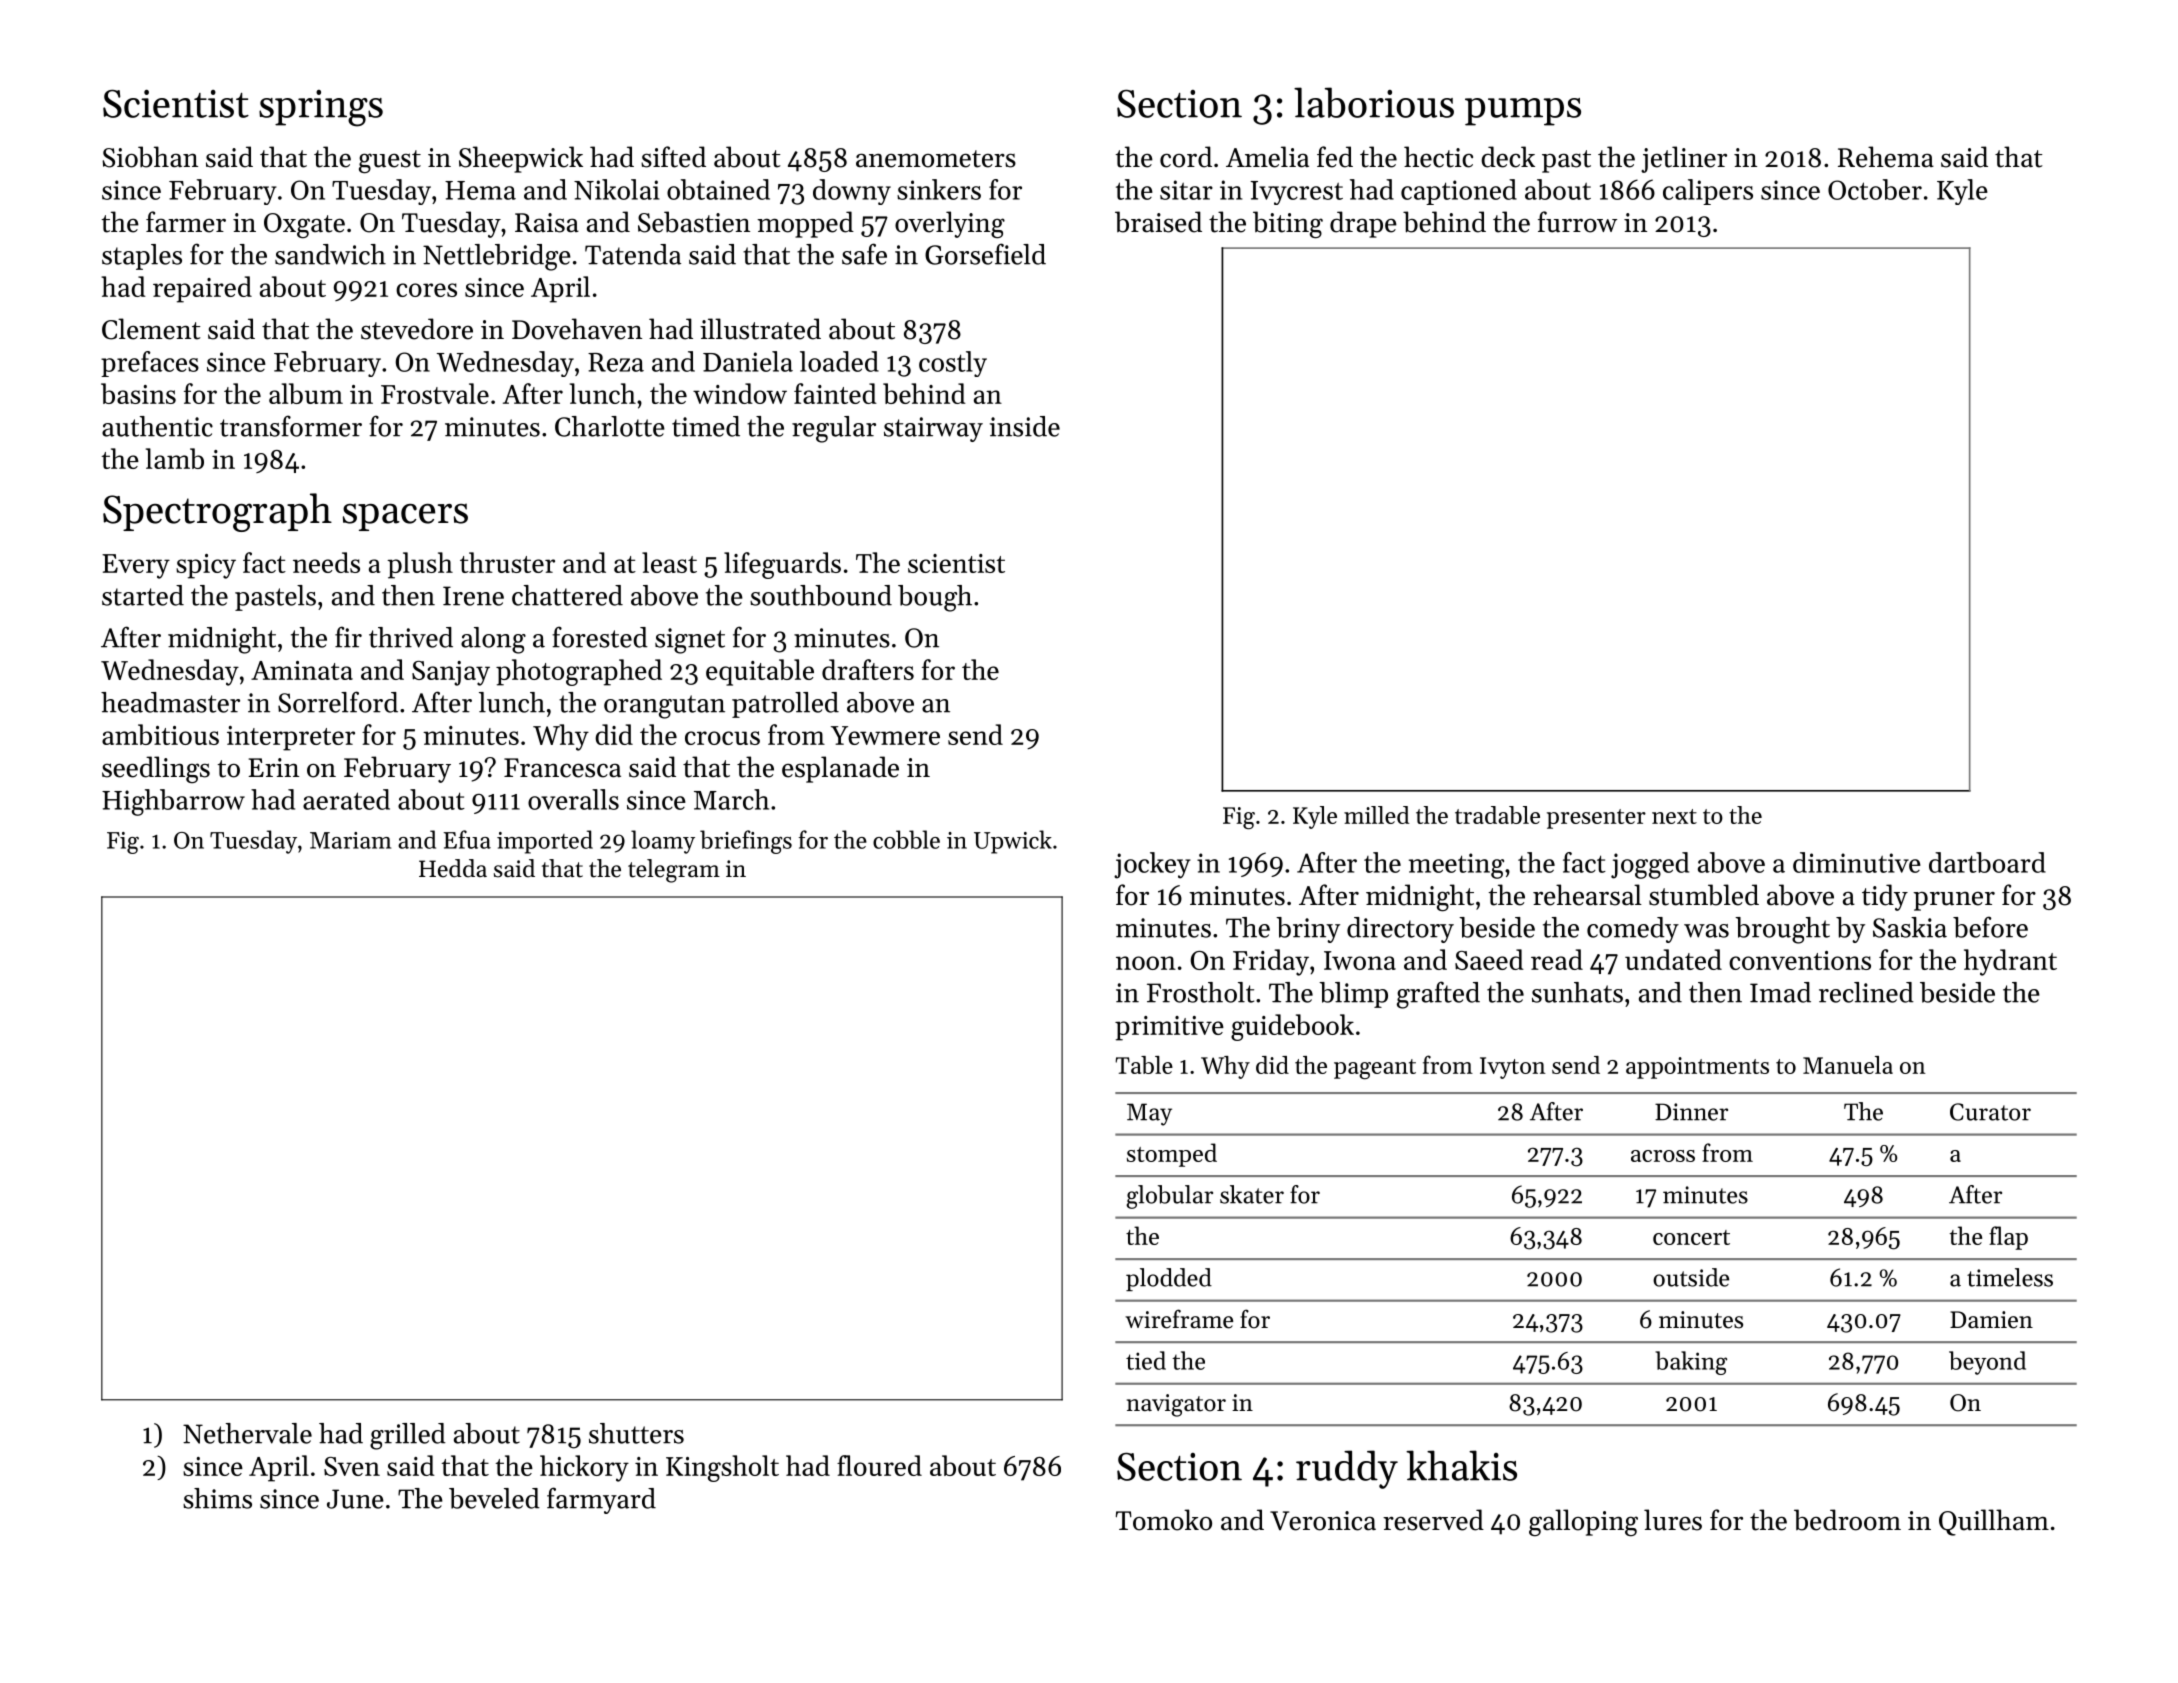 Image resolution: width=2178 pixels, height=1683 pixels. What do you see at coordinates (1186, 157) in the screenshot?
I see `cord` at bounding box center [1186, 157].
